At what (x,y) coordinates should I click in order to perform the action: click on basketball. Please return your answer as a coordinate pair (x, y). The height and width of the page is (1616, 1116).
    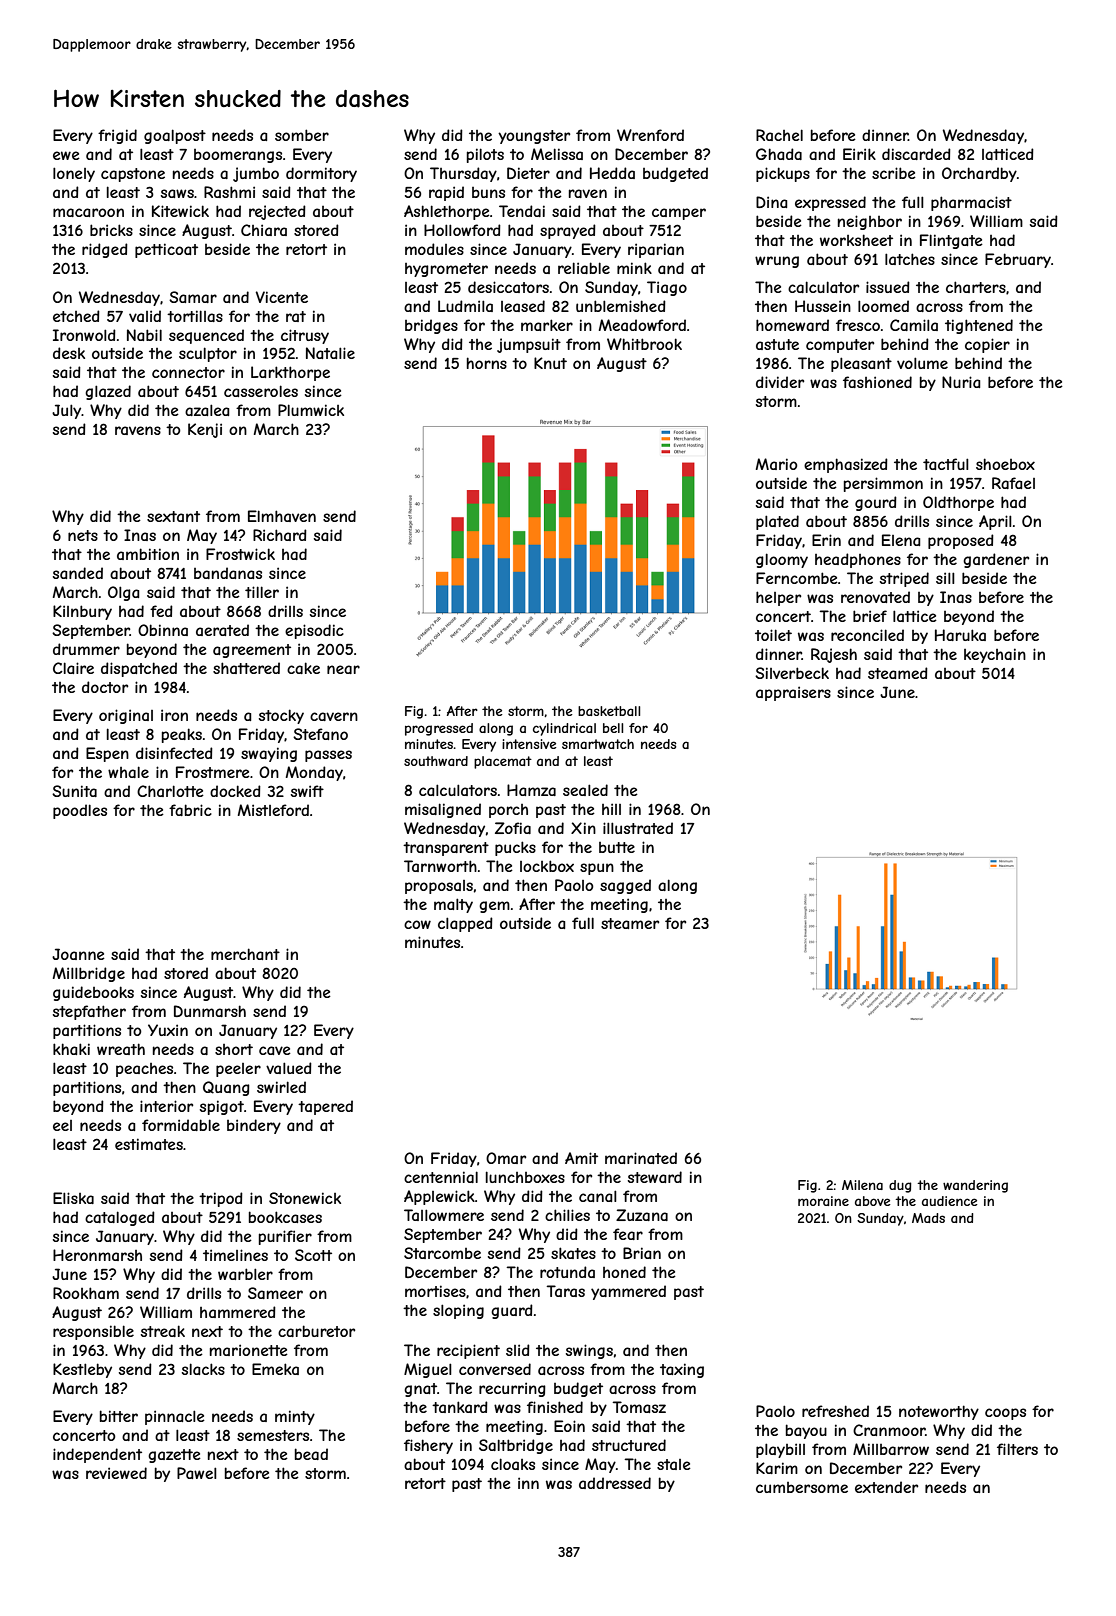
    Looking at the image, I should click on (609, 711).
